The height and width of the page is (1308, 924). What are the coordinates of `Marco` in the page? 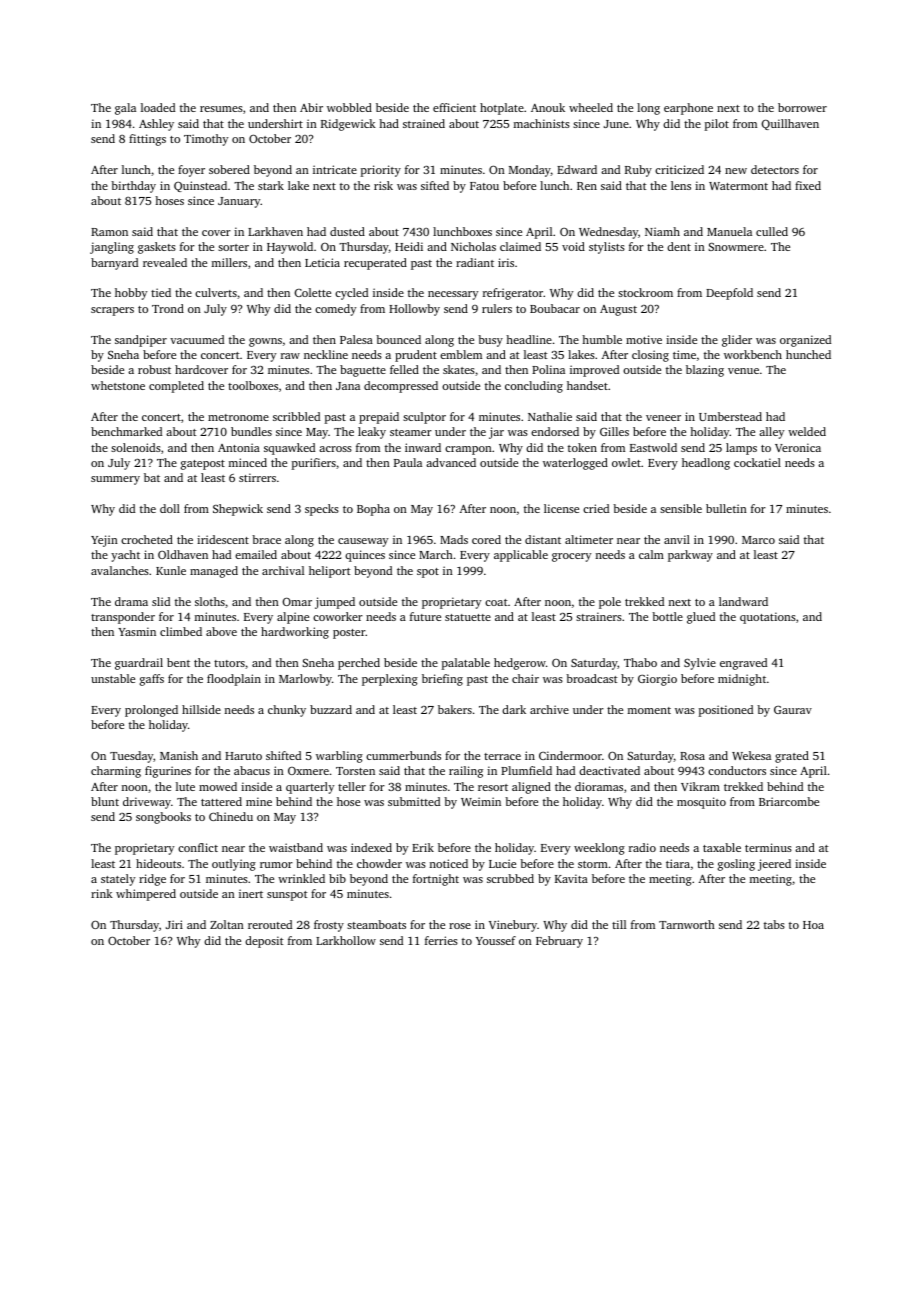 It's located at (758, 540).
